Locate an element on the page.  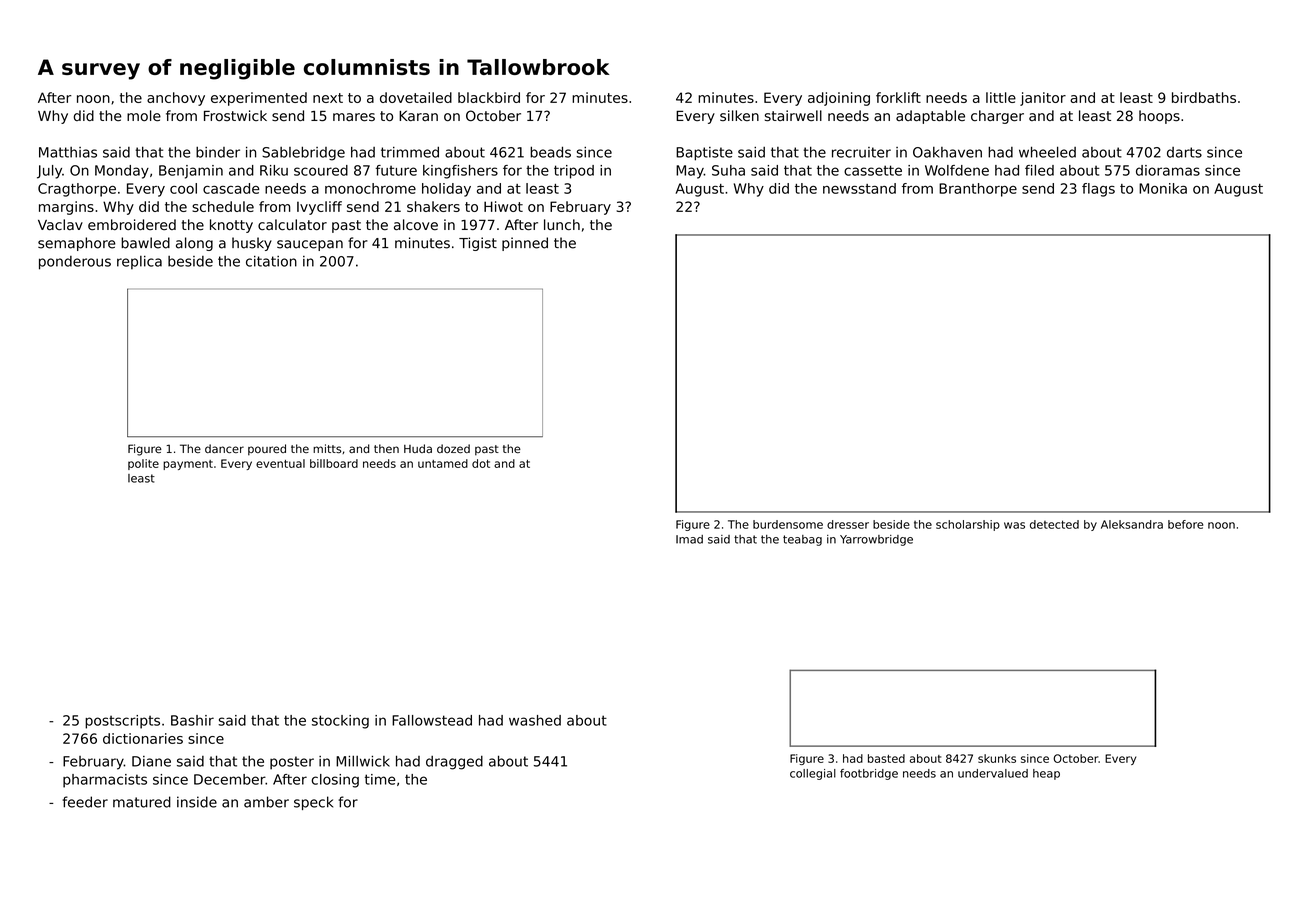
charger is located at coordinates (997, 117).
